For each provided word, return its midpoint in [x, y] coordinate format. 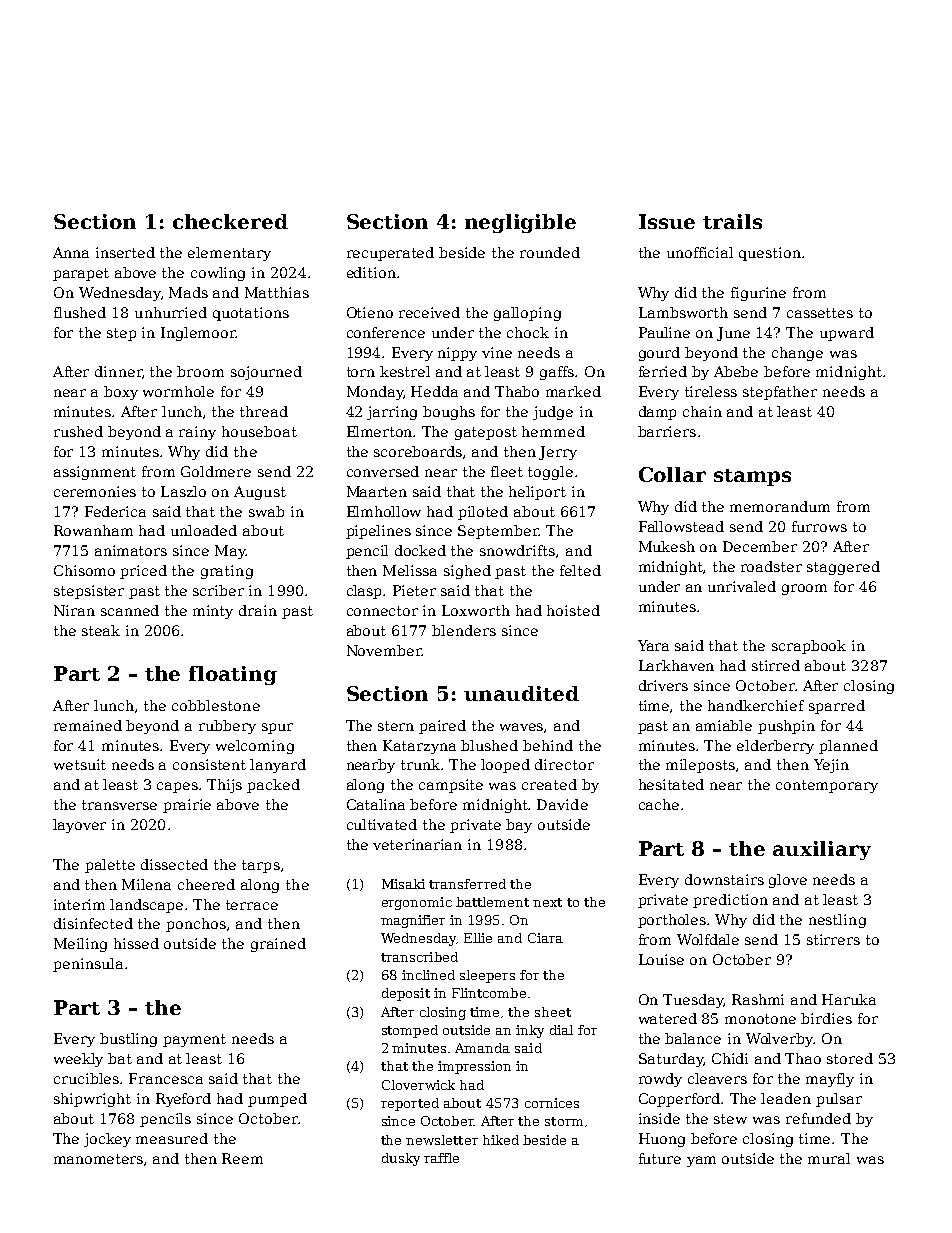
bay [519, 826]
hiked [501, 1140]
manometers [98, 1159]
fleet [507, 471]
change [797, 354]
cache [659, 804]
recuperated [390, 254]
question [770, 254]
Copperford [680, 1100]
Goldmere [216, 471]
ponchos [196, 925]
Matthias [277, 292]
